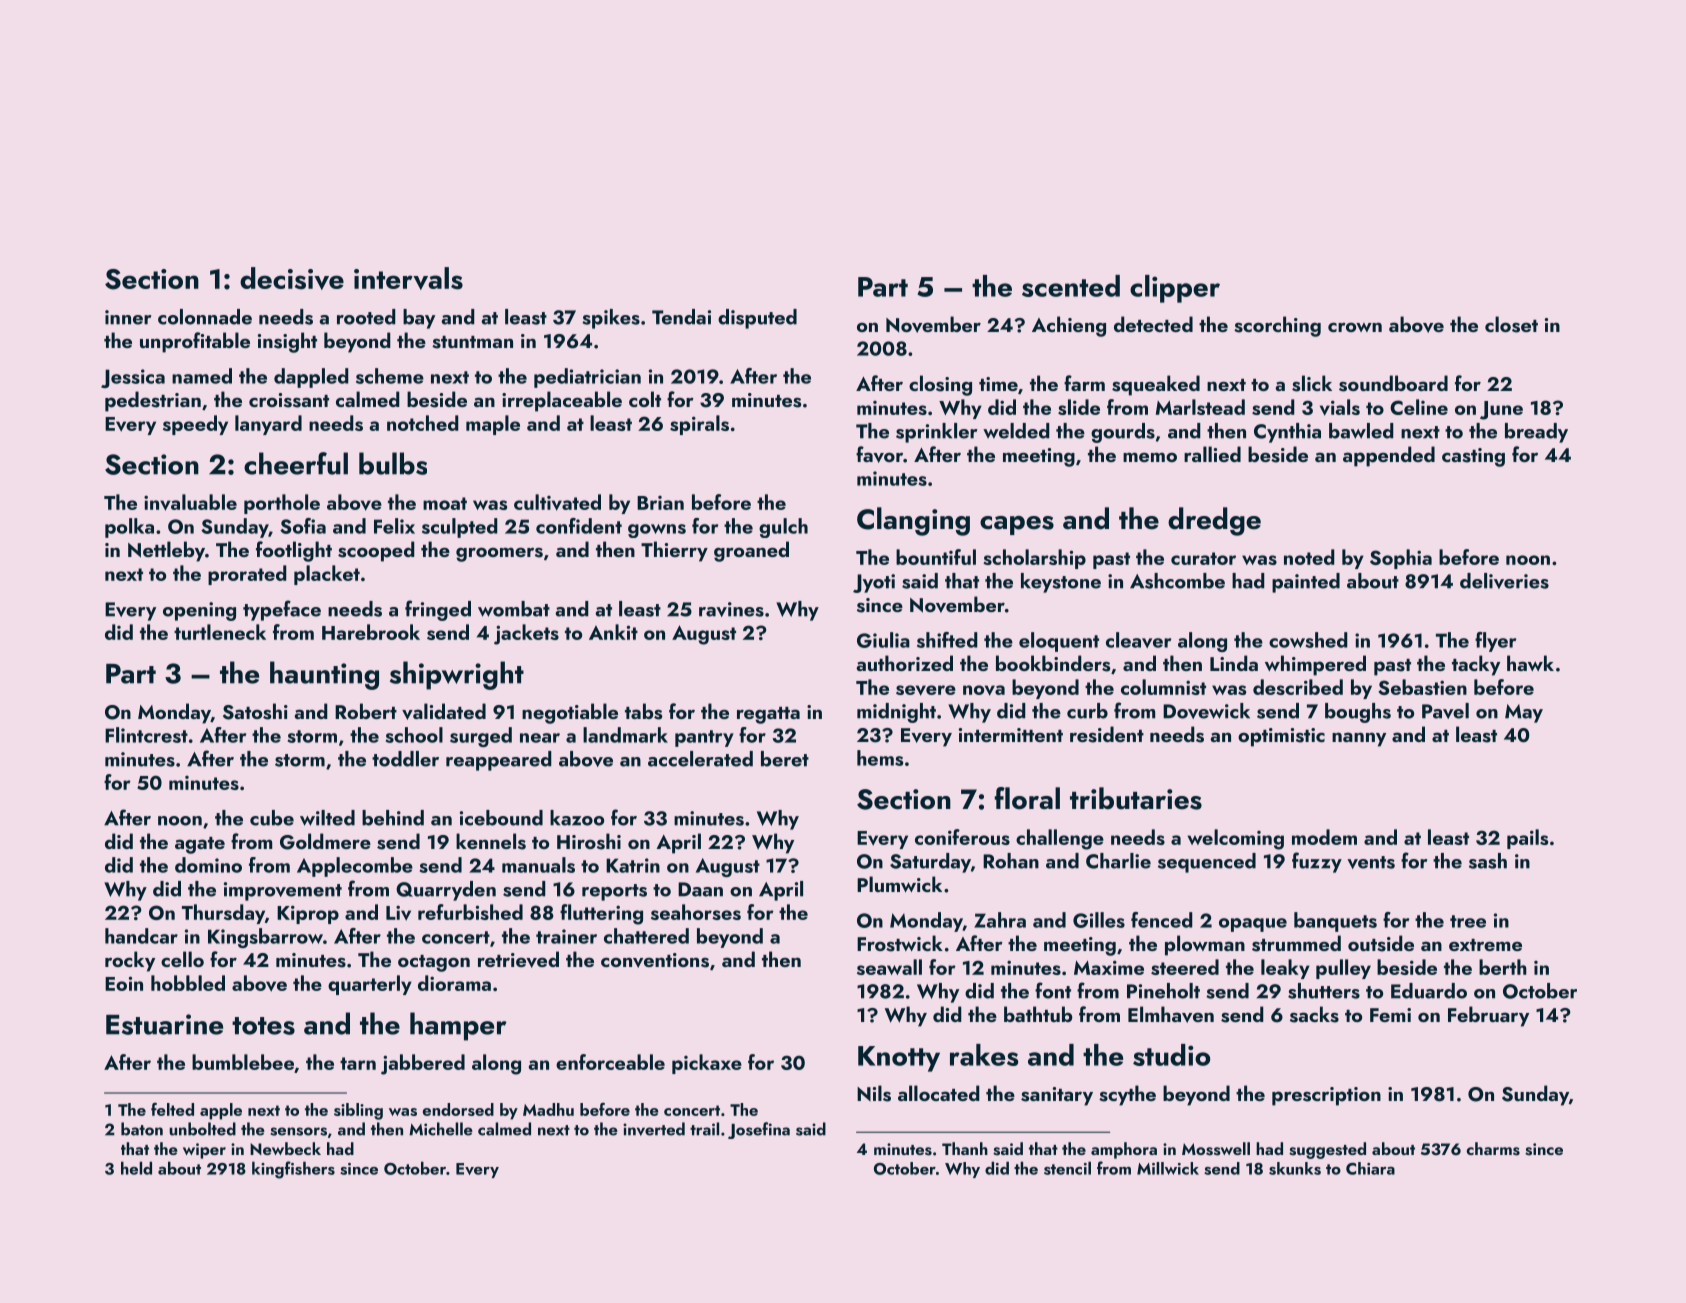  What do you see at coordinates (327, 818) in the document?
I see `wilted` at bounding box center [327, 818].
